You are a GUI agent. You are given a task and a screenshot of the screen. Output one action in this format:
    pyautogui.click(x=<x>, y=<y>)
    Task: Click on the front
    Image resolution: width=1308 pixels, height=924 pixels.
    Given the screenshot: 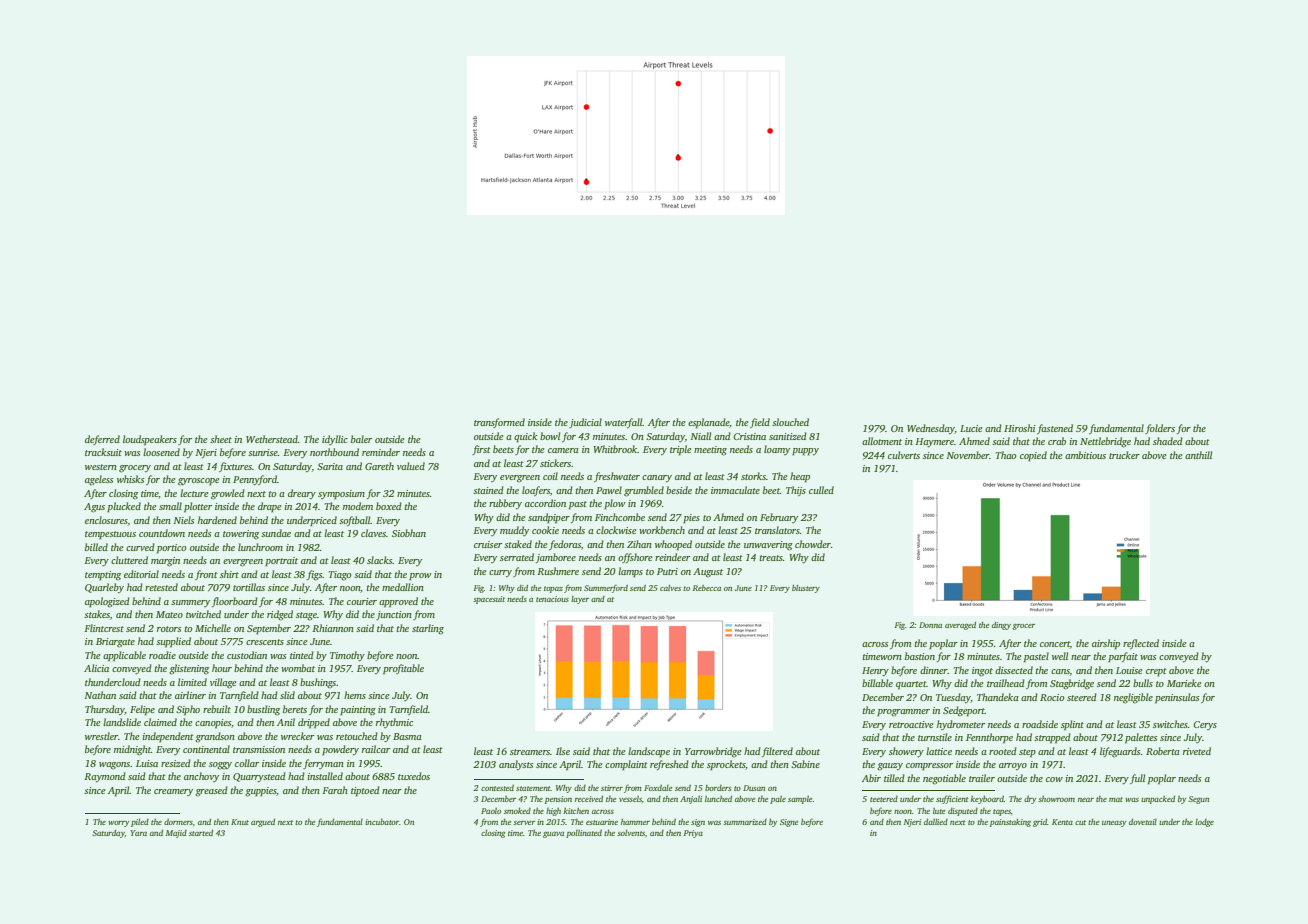 What is the action you would take?
    pyautogui.click(x=206, y=575)
